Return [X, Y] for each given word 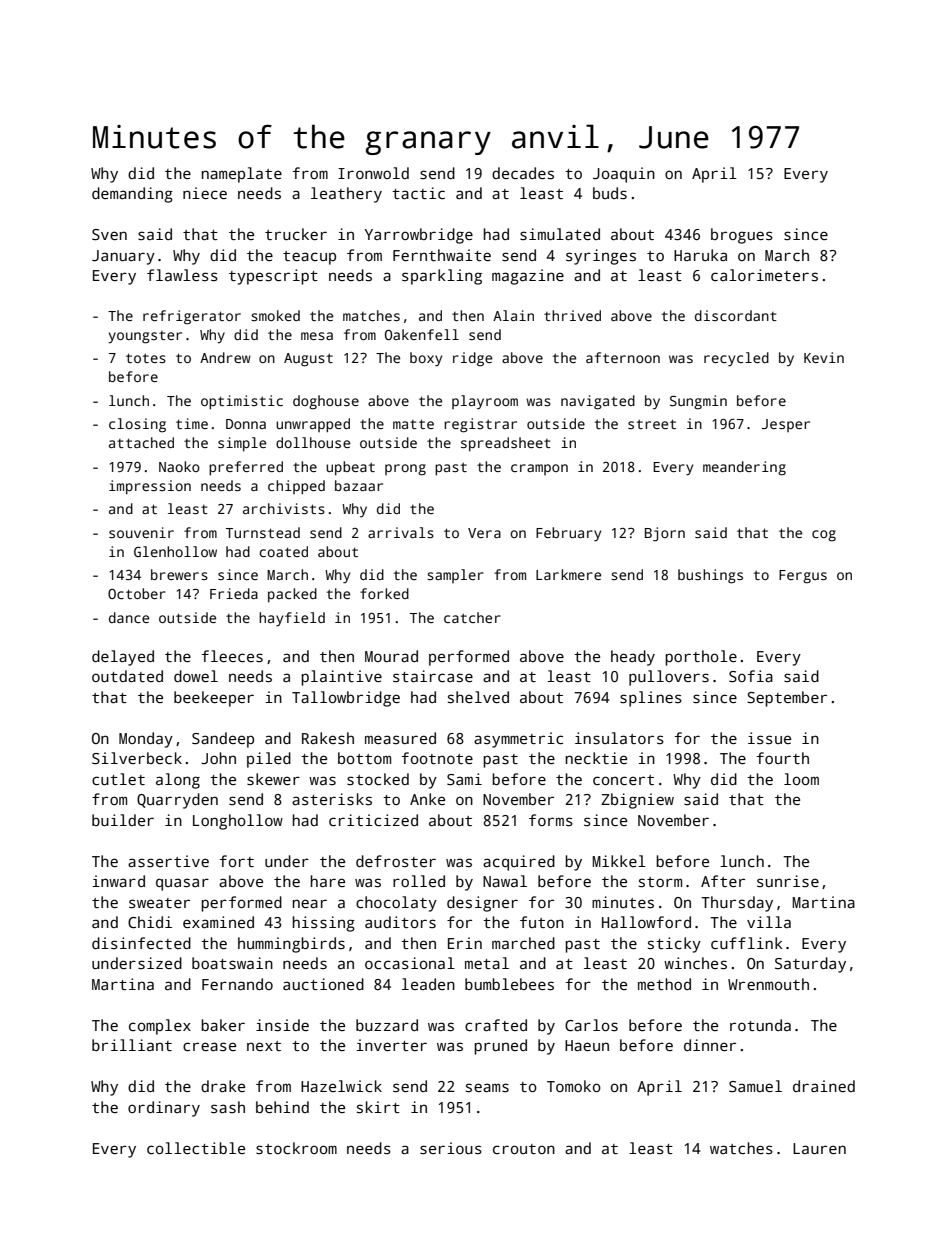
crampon [539, 469]
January [123, 257]
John [218, 758]
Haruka [700, 255]
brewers [179, 574]
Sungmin [698, 402]
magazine [528, 277]
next [264, 1046]
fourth [783, 758]
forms [551, 820]
